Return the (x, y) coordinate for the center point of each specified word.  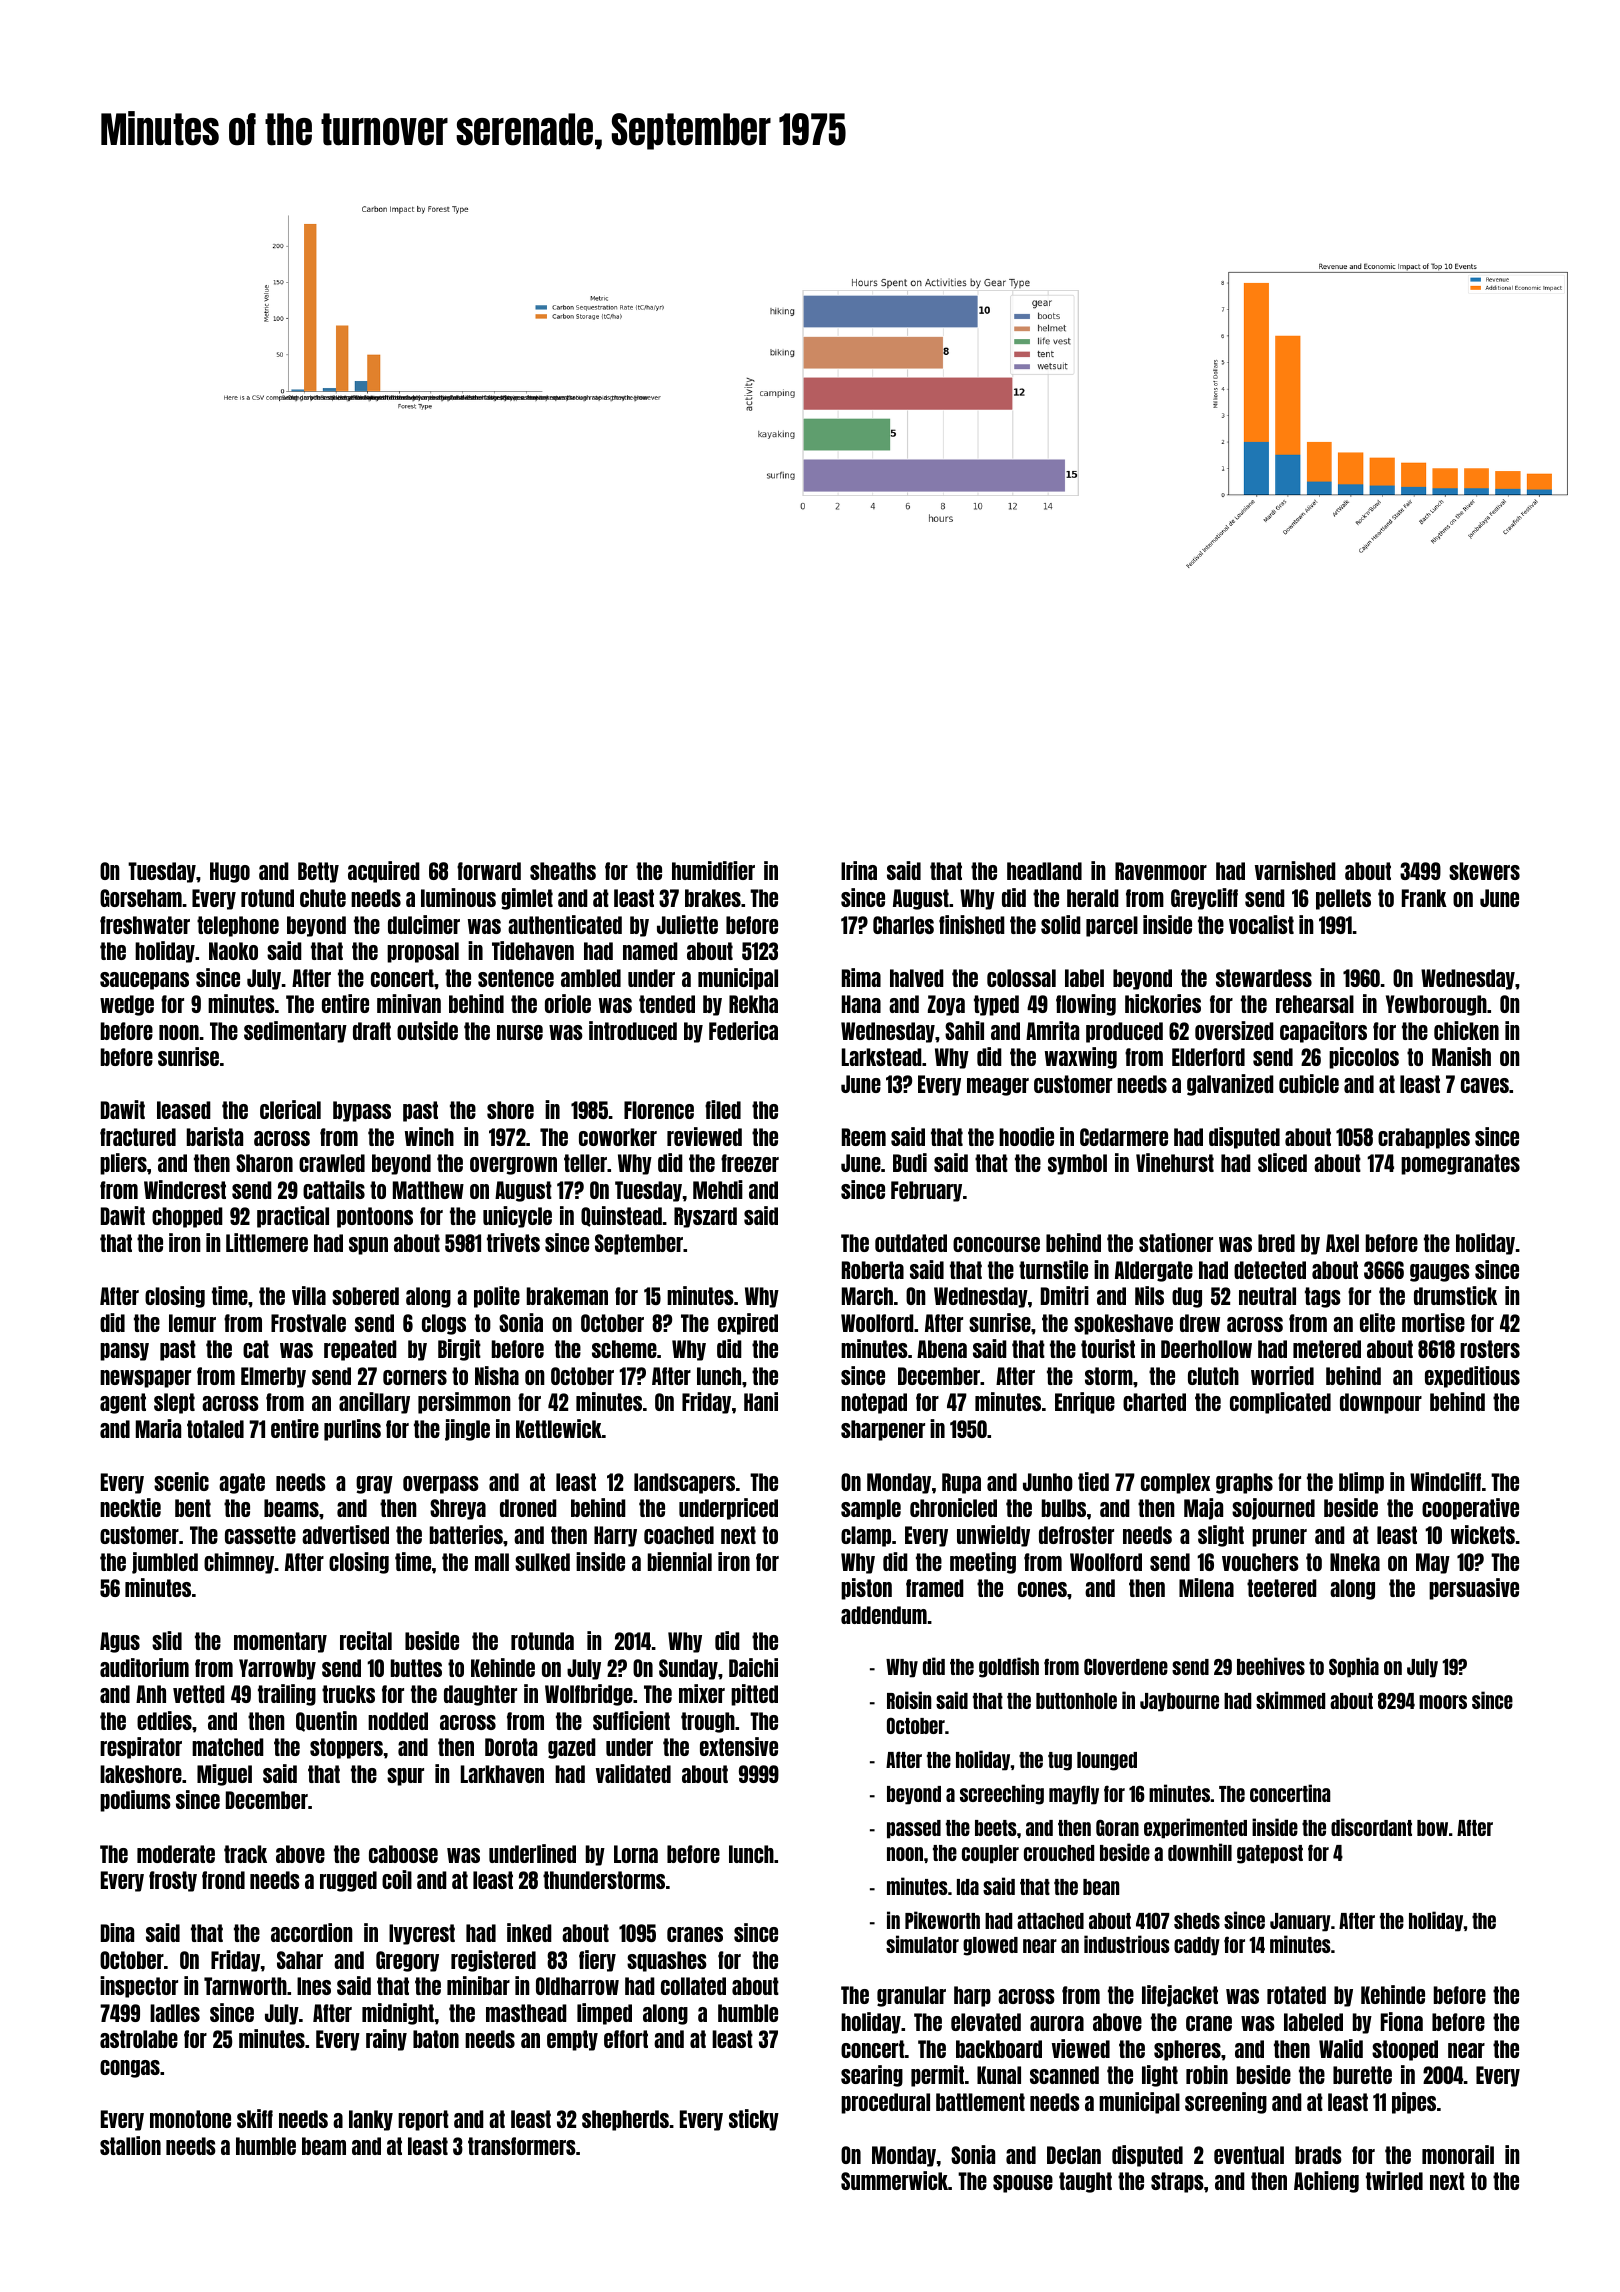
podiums (135, 1801)
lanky (371, 2120)
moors (1443, 1702)
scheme (624, 1349)
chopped (187, 1217)
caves (1485, 1085)
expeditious (1472, 1377)
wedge (127, 1005)
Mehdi (718, 1189)
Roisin (909, 1700)
